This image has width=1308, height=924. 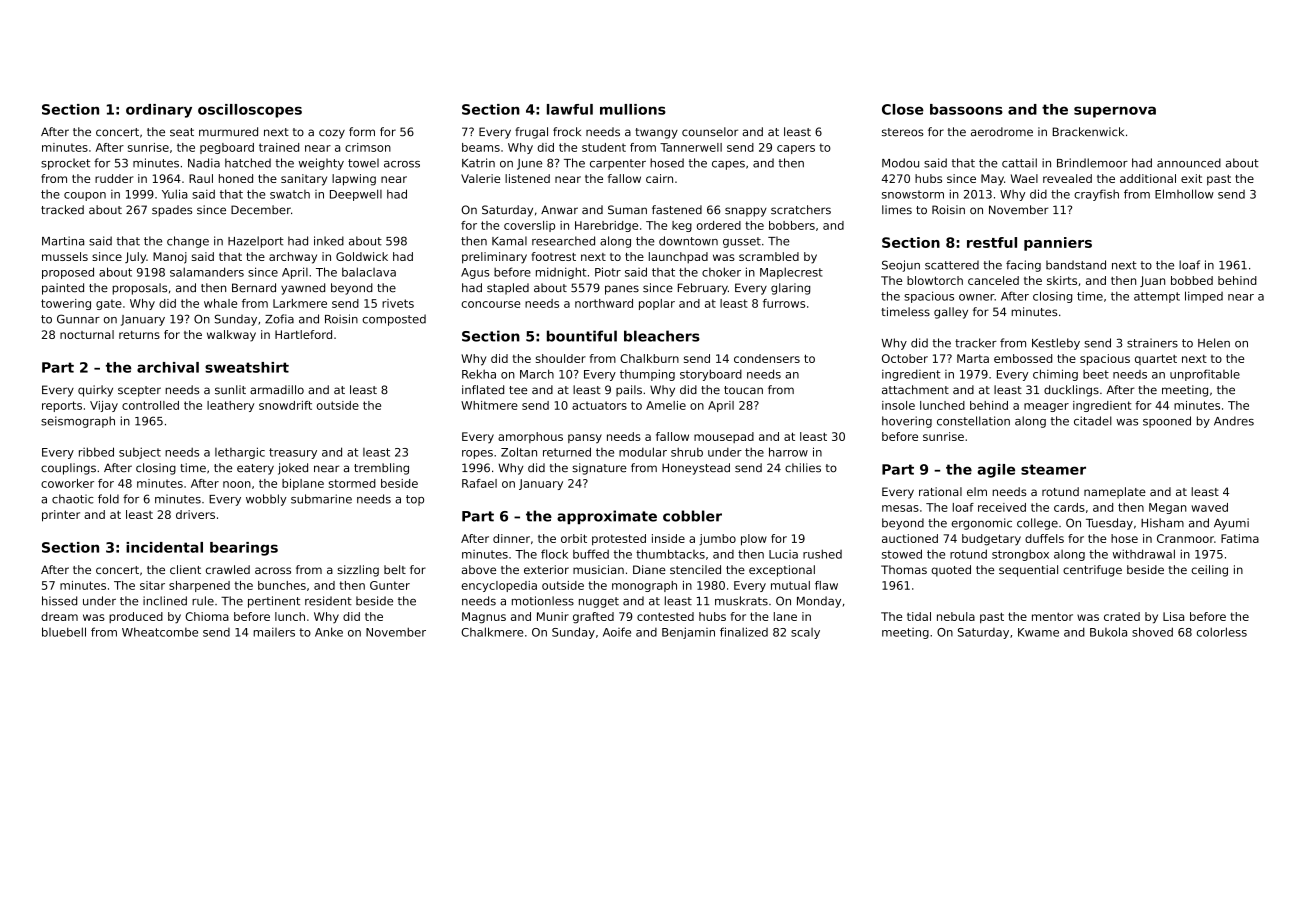 I want to click on ordinary, so click(x=159, y=111).
